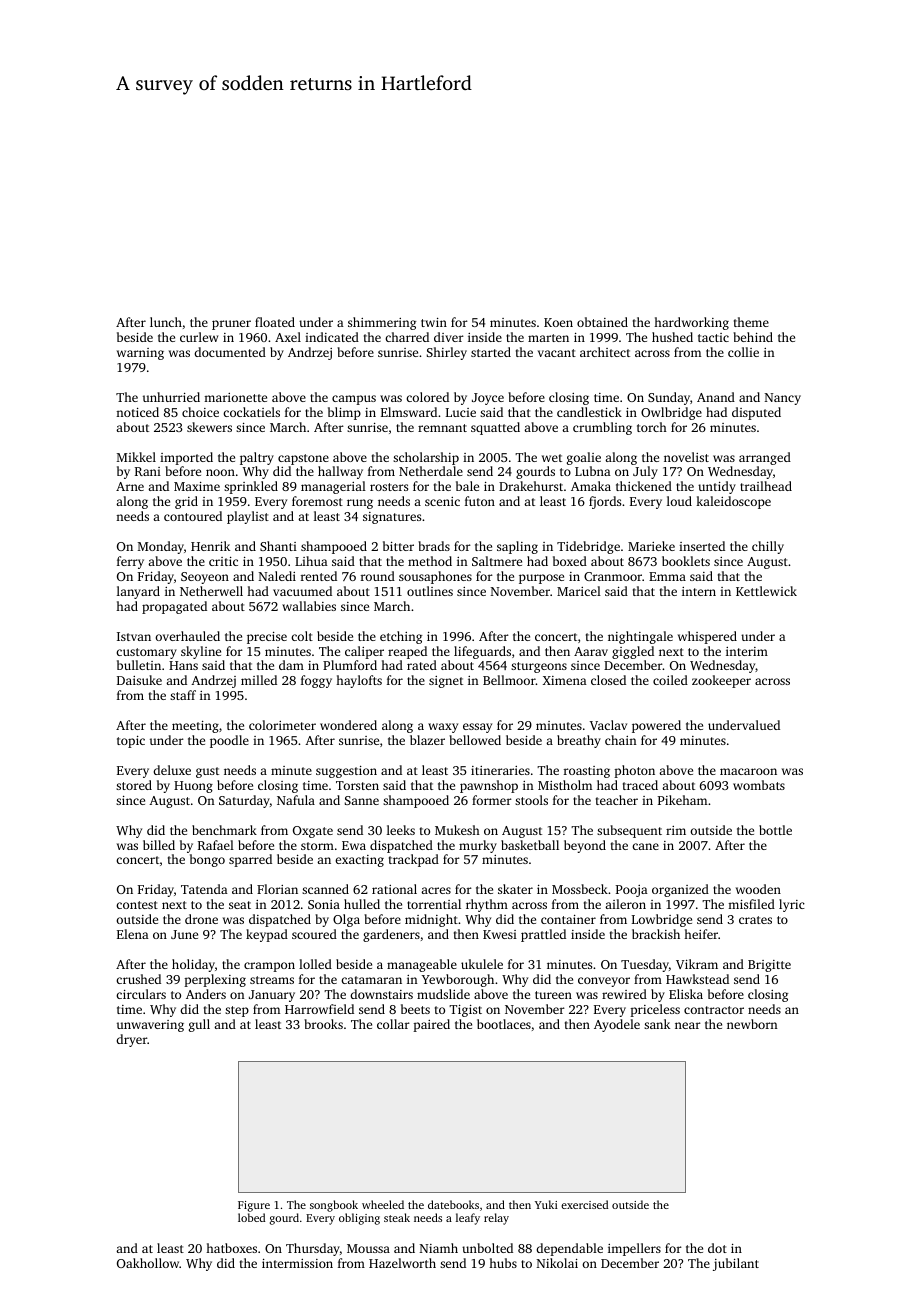  Describe the element at coordinates (251, 1217) in the screenshot. I see `lobed` at that location.
